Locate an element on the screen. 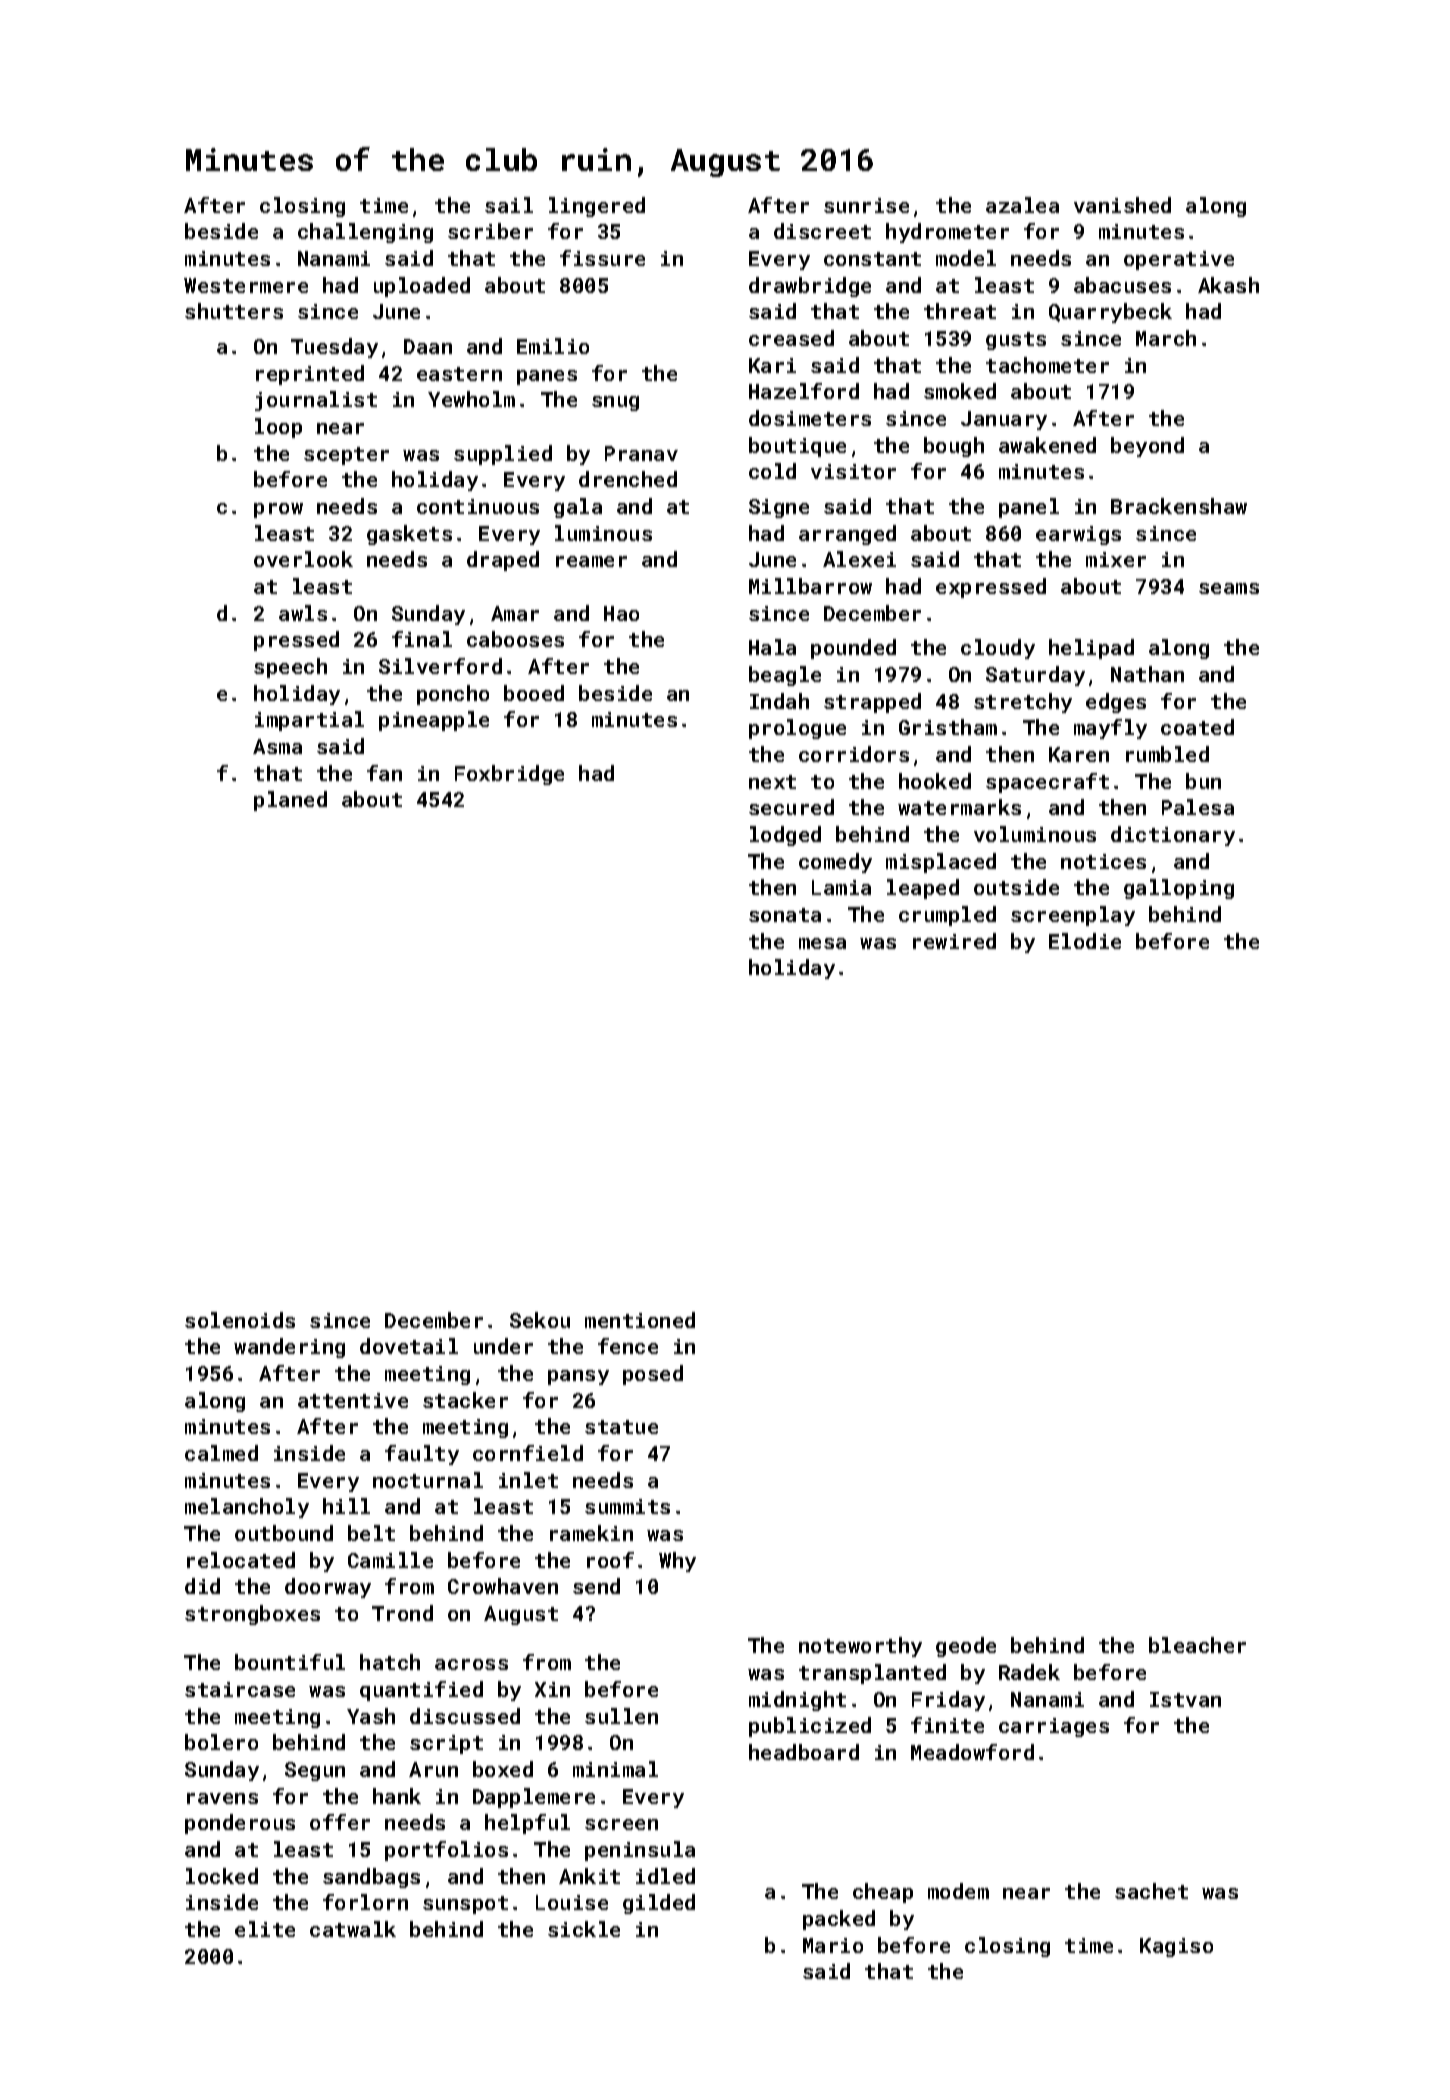 The width and height of the screenshot is (1450, 2100). abacuses is located at coordinates (1122, 285).
